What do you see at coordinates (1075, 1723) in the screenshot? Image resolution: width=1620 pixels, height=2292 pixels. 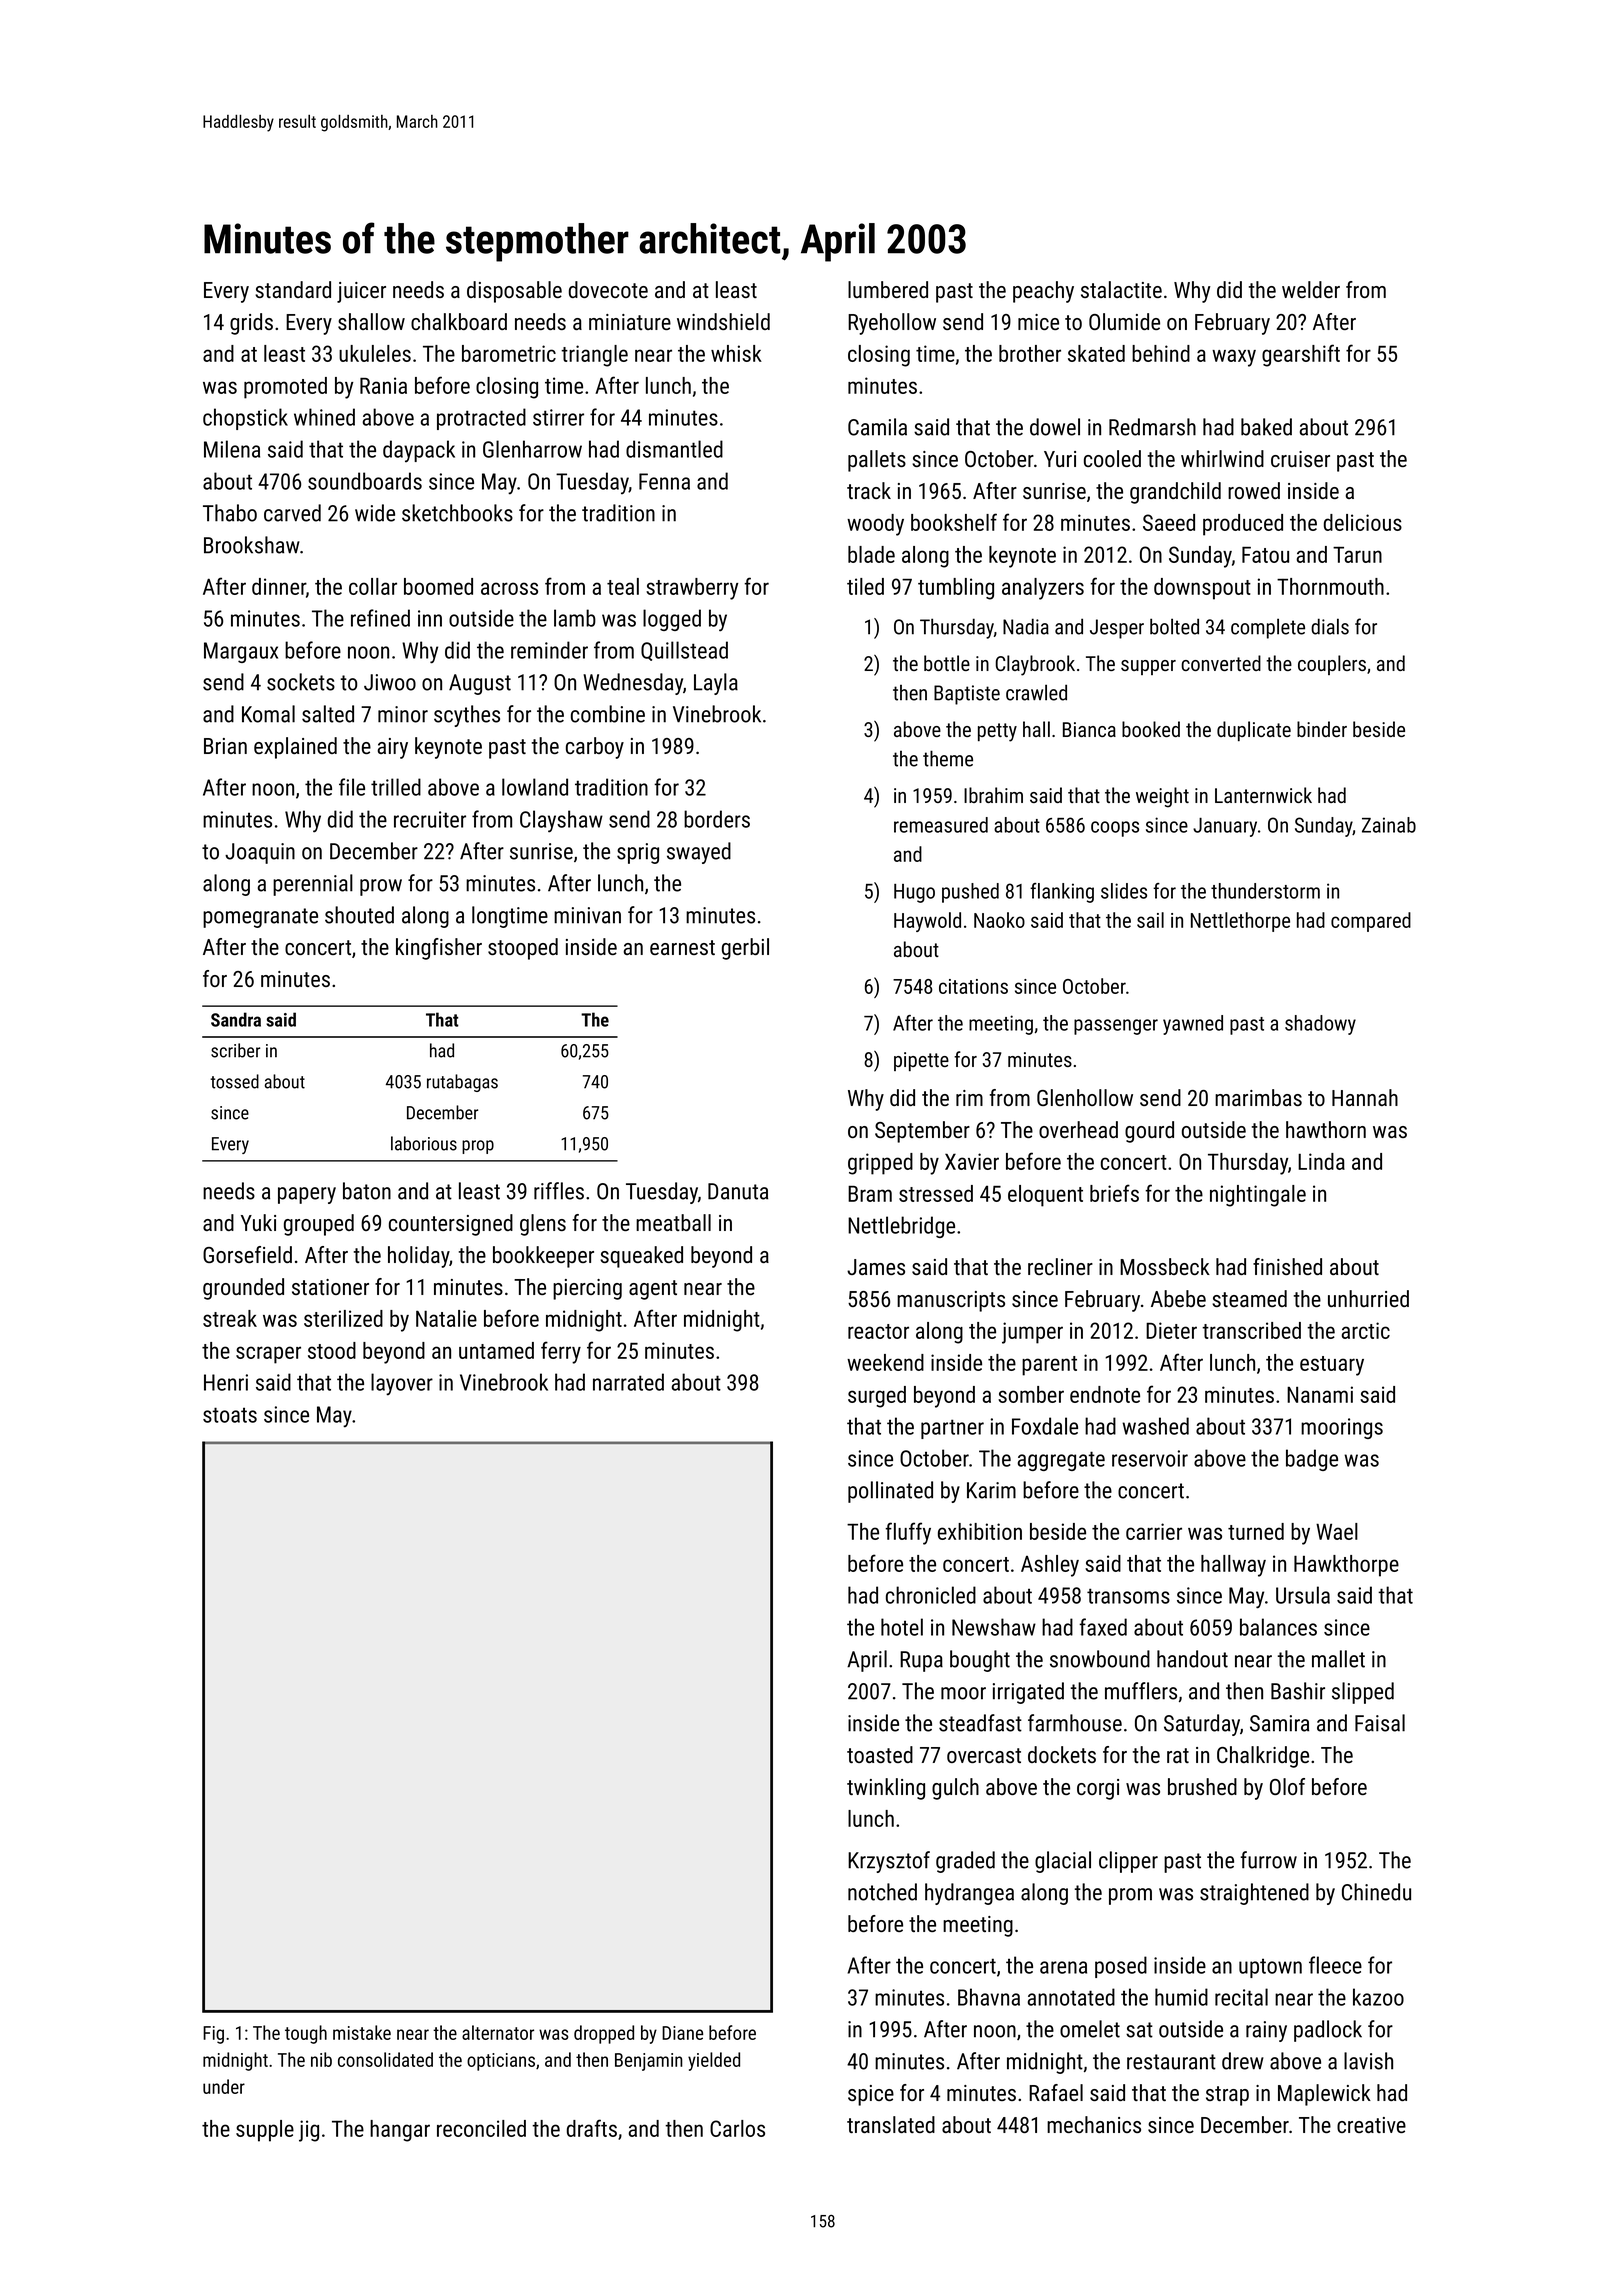 I see `farmhouse` at bounding box center [1075, 1723].
